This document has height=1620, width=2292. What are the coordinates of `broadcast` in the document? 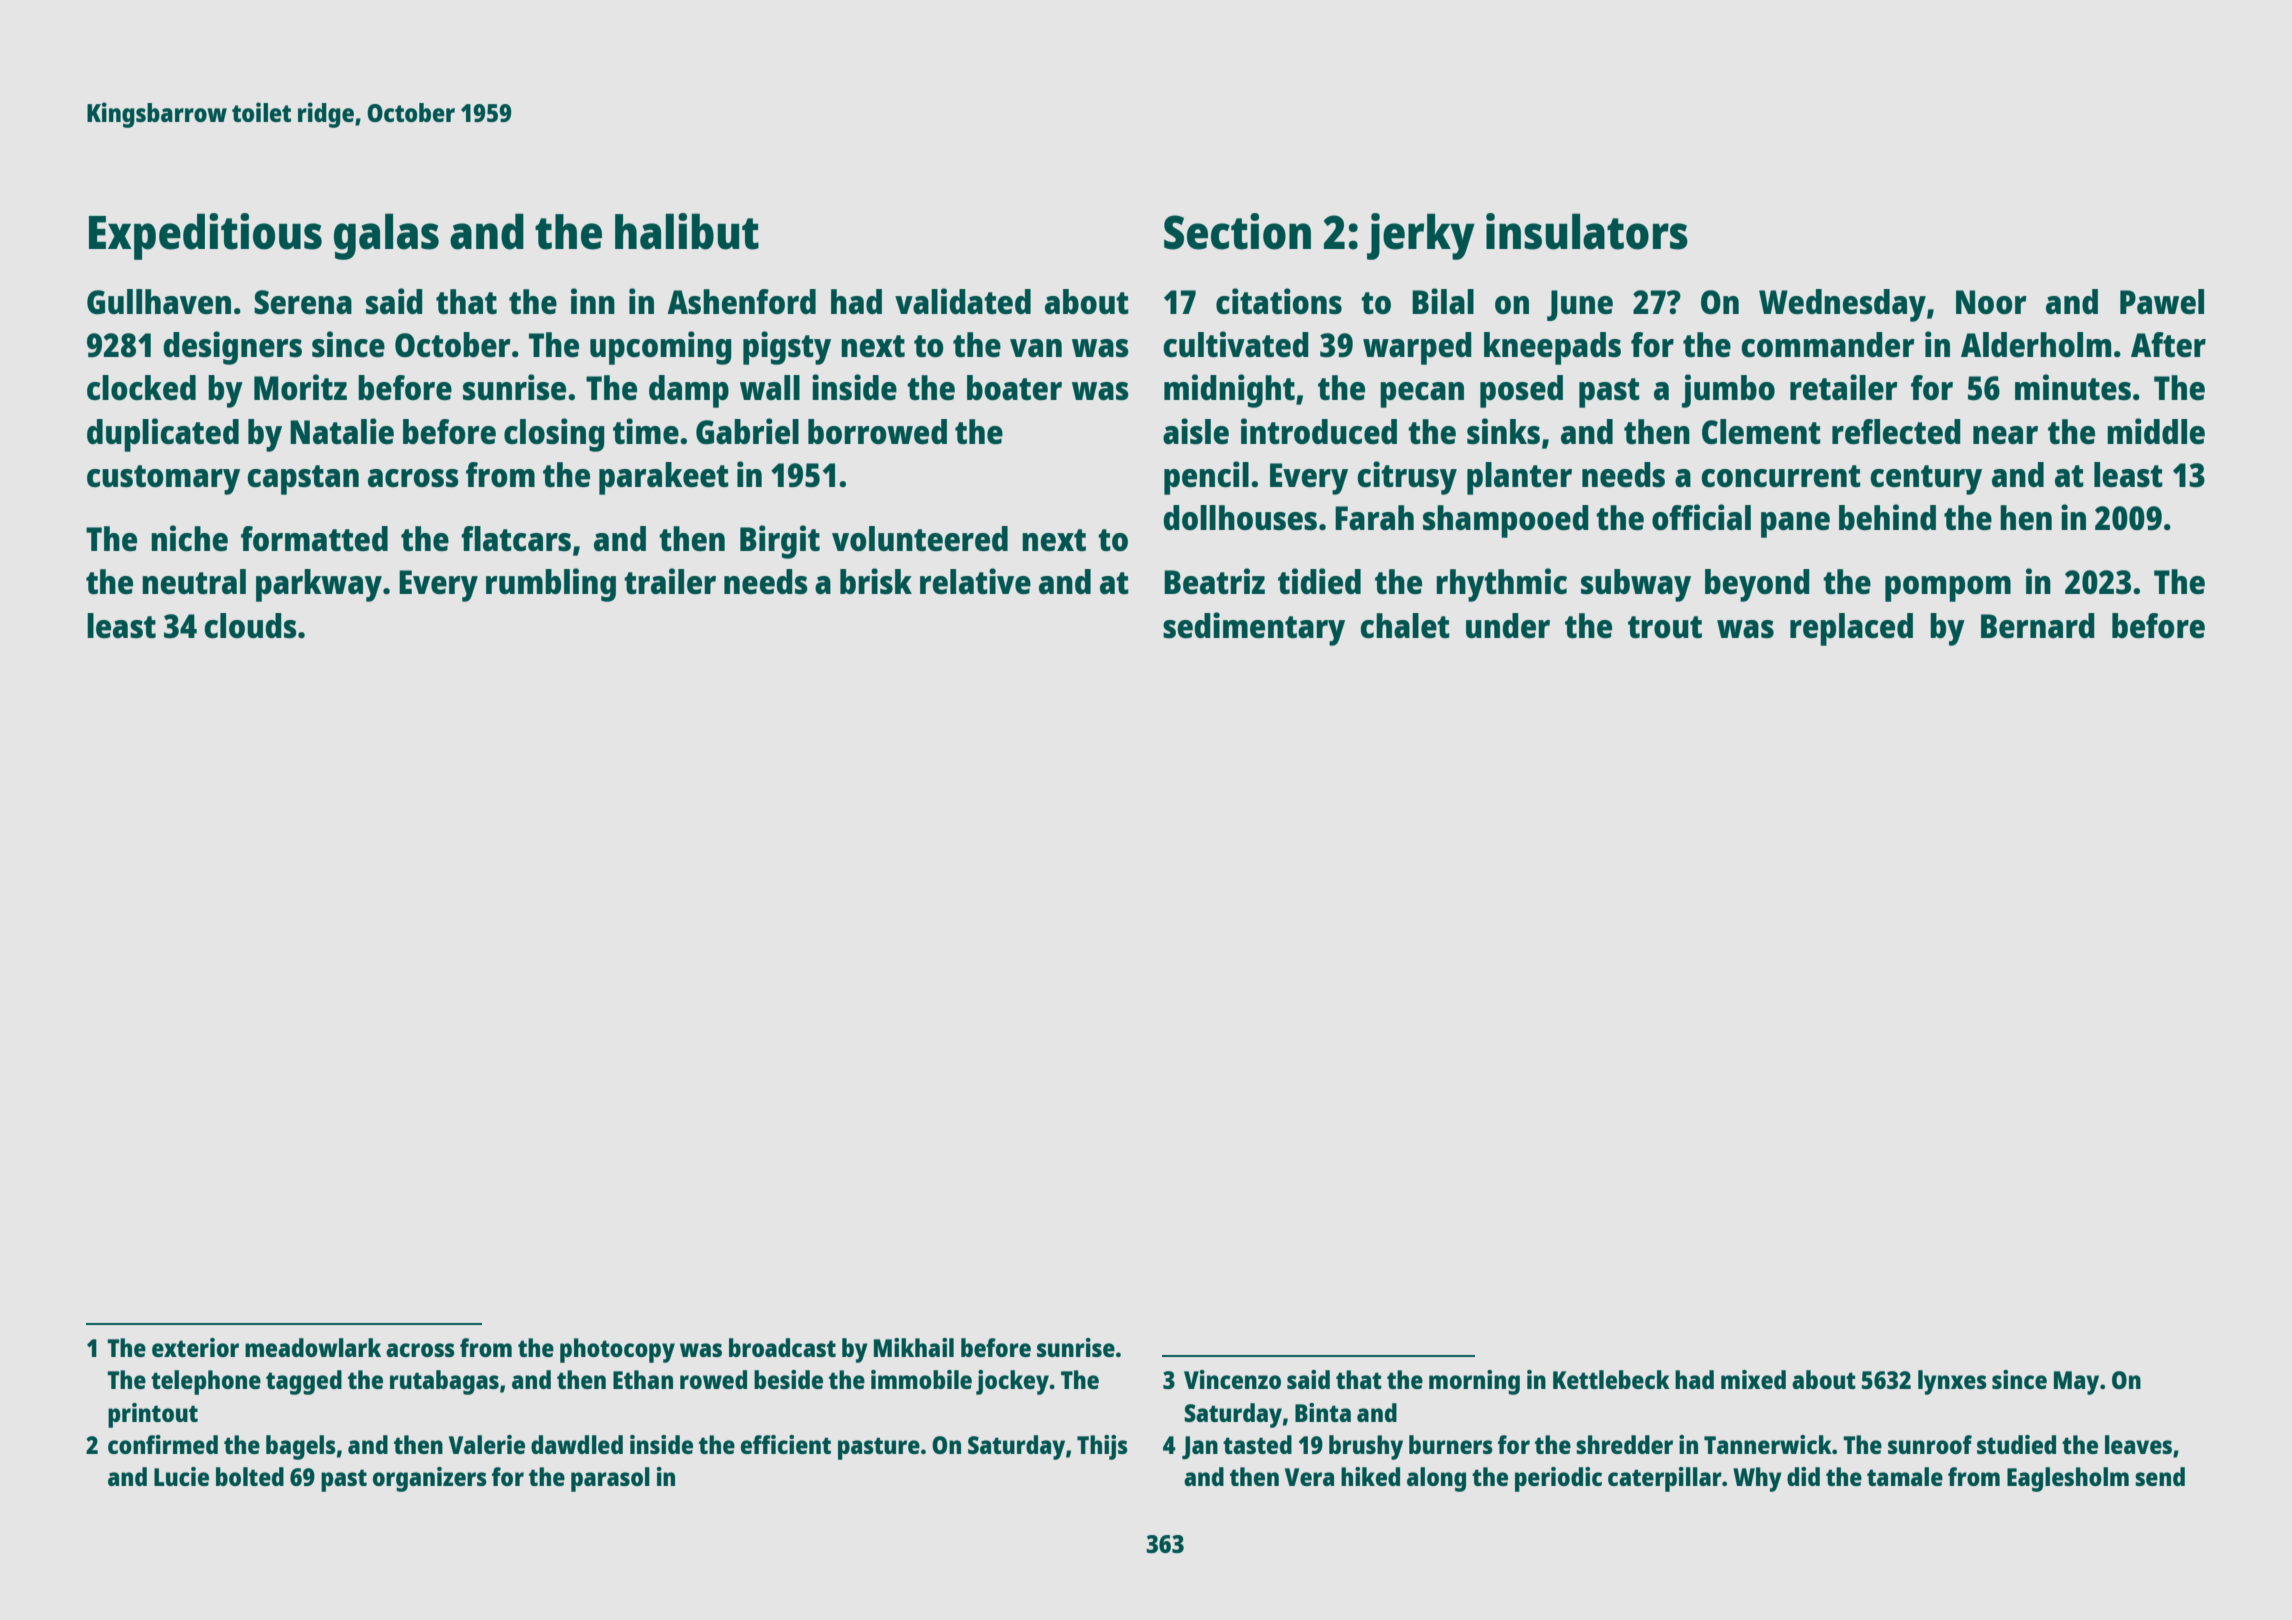 It's located at (782, 1347).
